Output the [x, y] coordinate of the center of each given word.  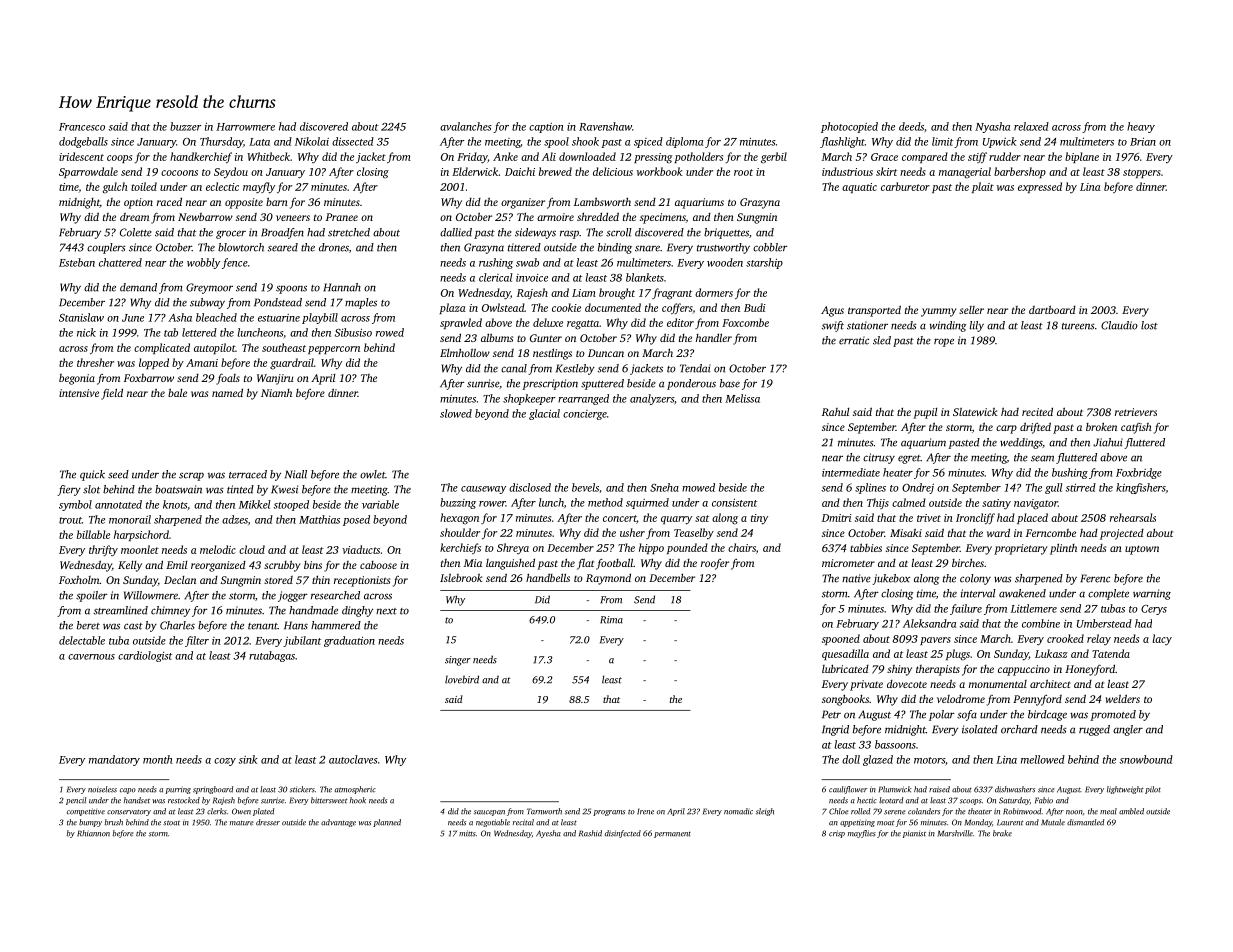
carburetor [905, 186]
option [138, 203]
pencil [76, 801]
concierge [585, 415]
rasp [569, 234]
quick [92, 475]
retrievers [1136, 412]
